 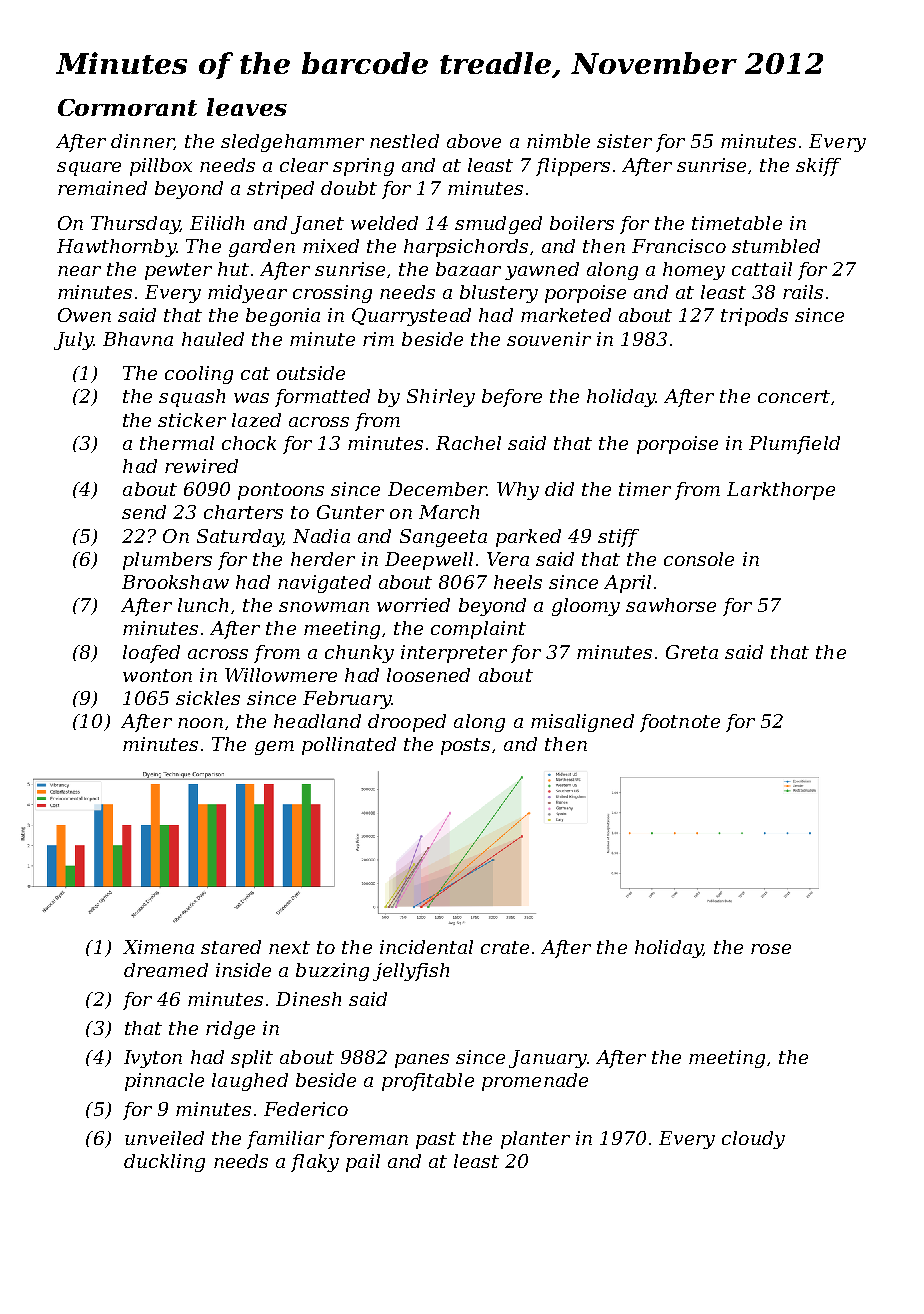 What do you see at coordinates (549, 339) in the document?
I see `souvenir` at bounding box center [549, 339].
